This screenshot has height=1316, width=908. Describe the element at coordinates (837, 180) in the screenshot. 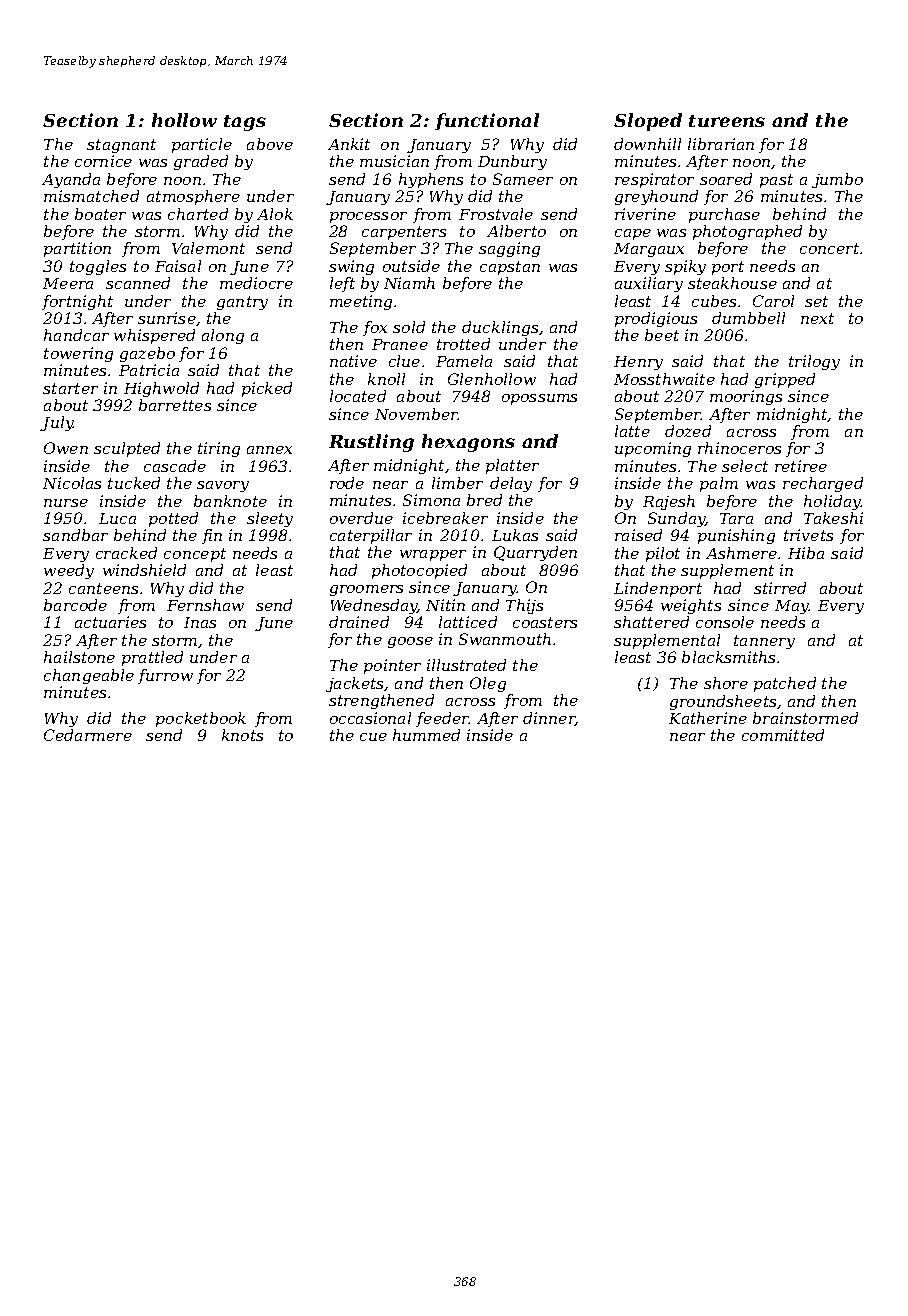

I see `jumbo` at that location.
